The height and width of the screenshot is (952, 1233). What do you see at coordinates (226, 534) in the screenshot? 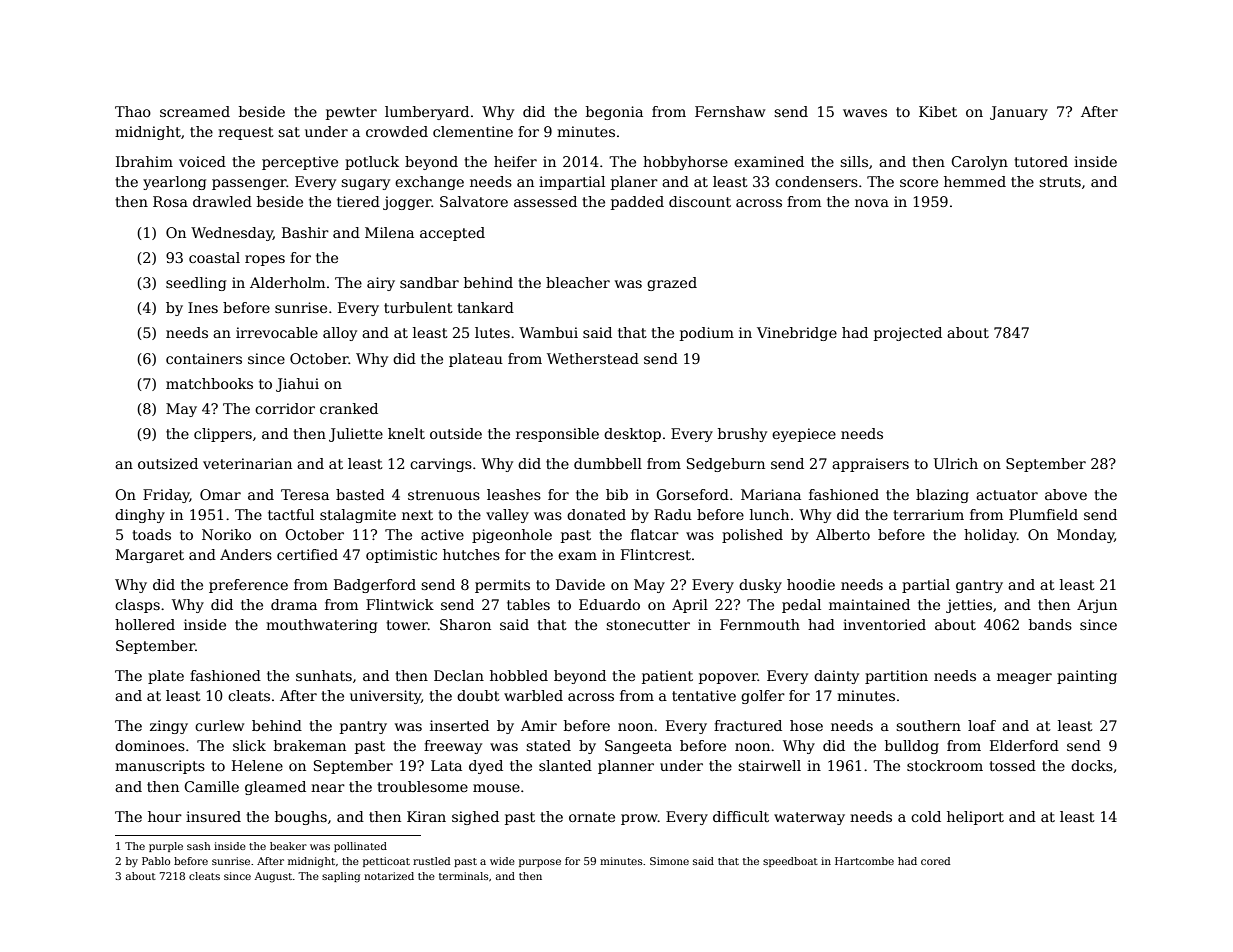
I see `Noriko` at bounding box center [226, 534].
